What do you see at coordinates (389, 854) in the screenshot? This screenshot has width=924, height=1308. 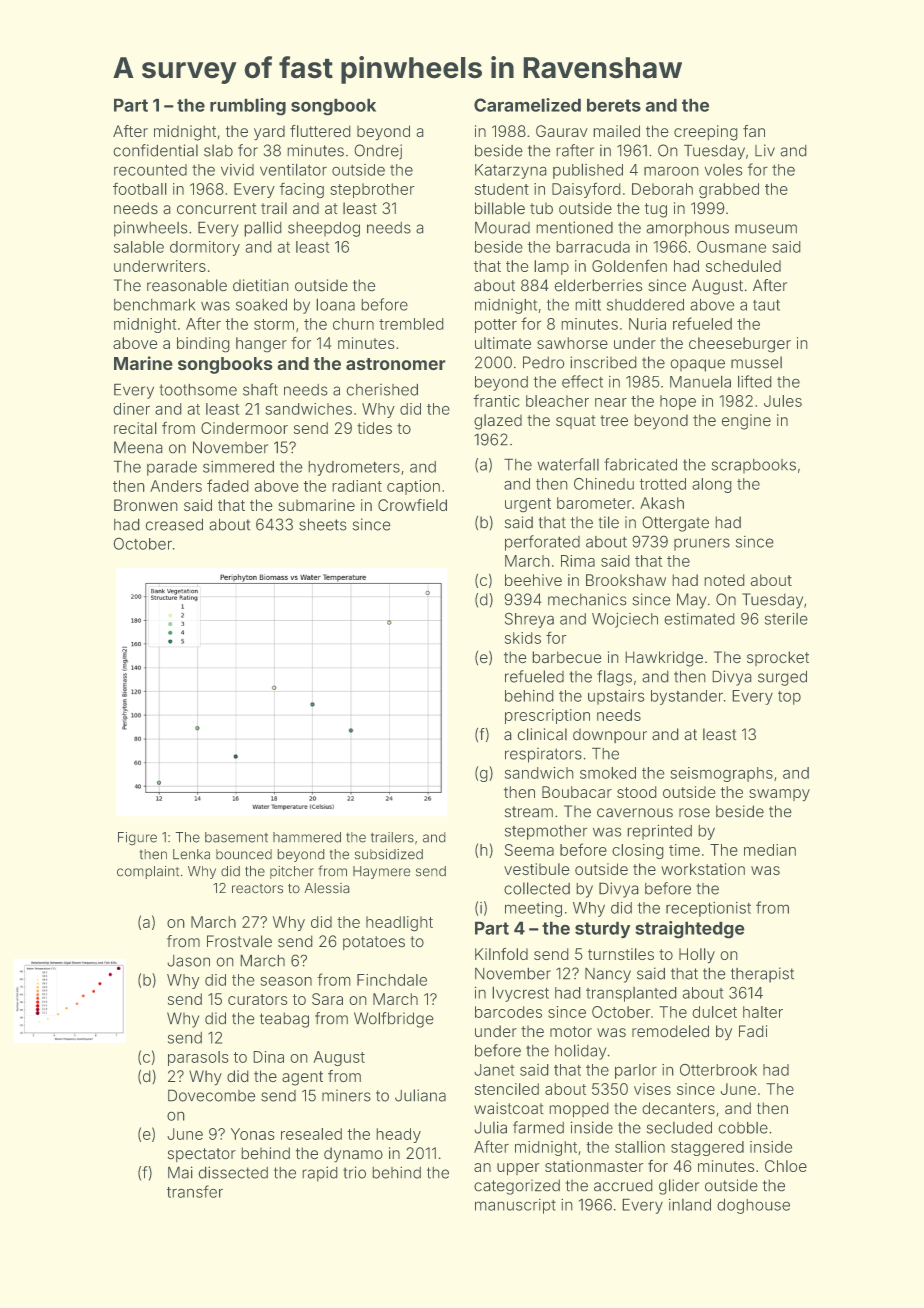 I see `subsidized` at bounding box center [389, 854].
